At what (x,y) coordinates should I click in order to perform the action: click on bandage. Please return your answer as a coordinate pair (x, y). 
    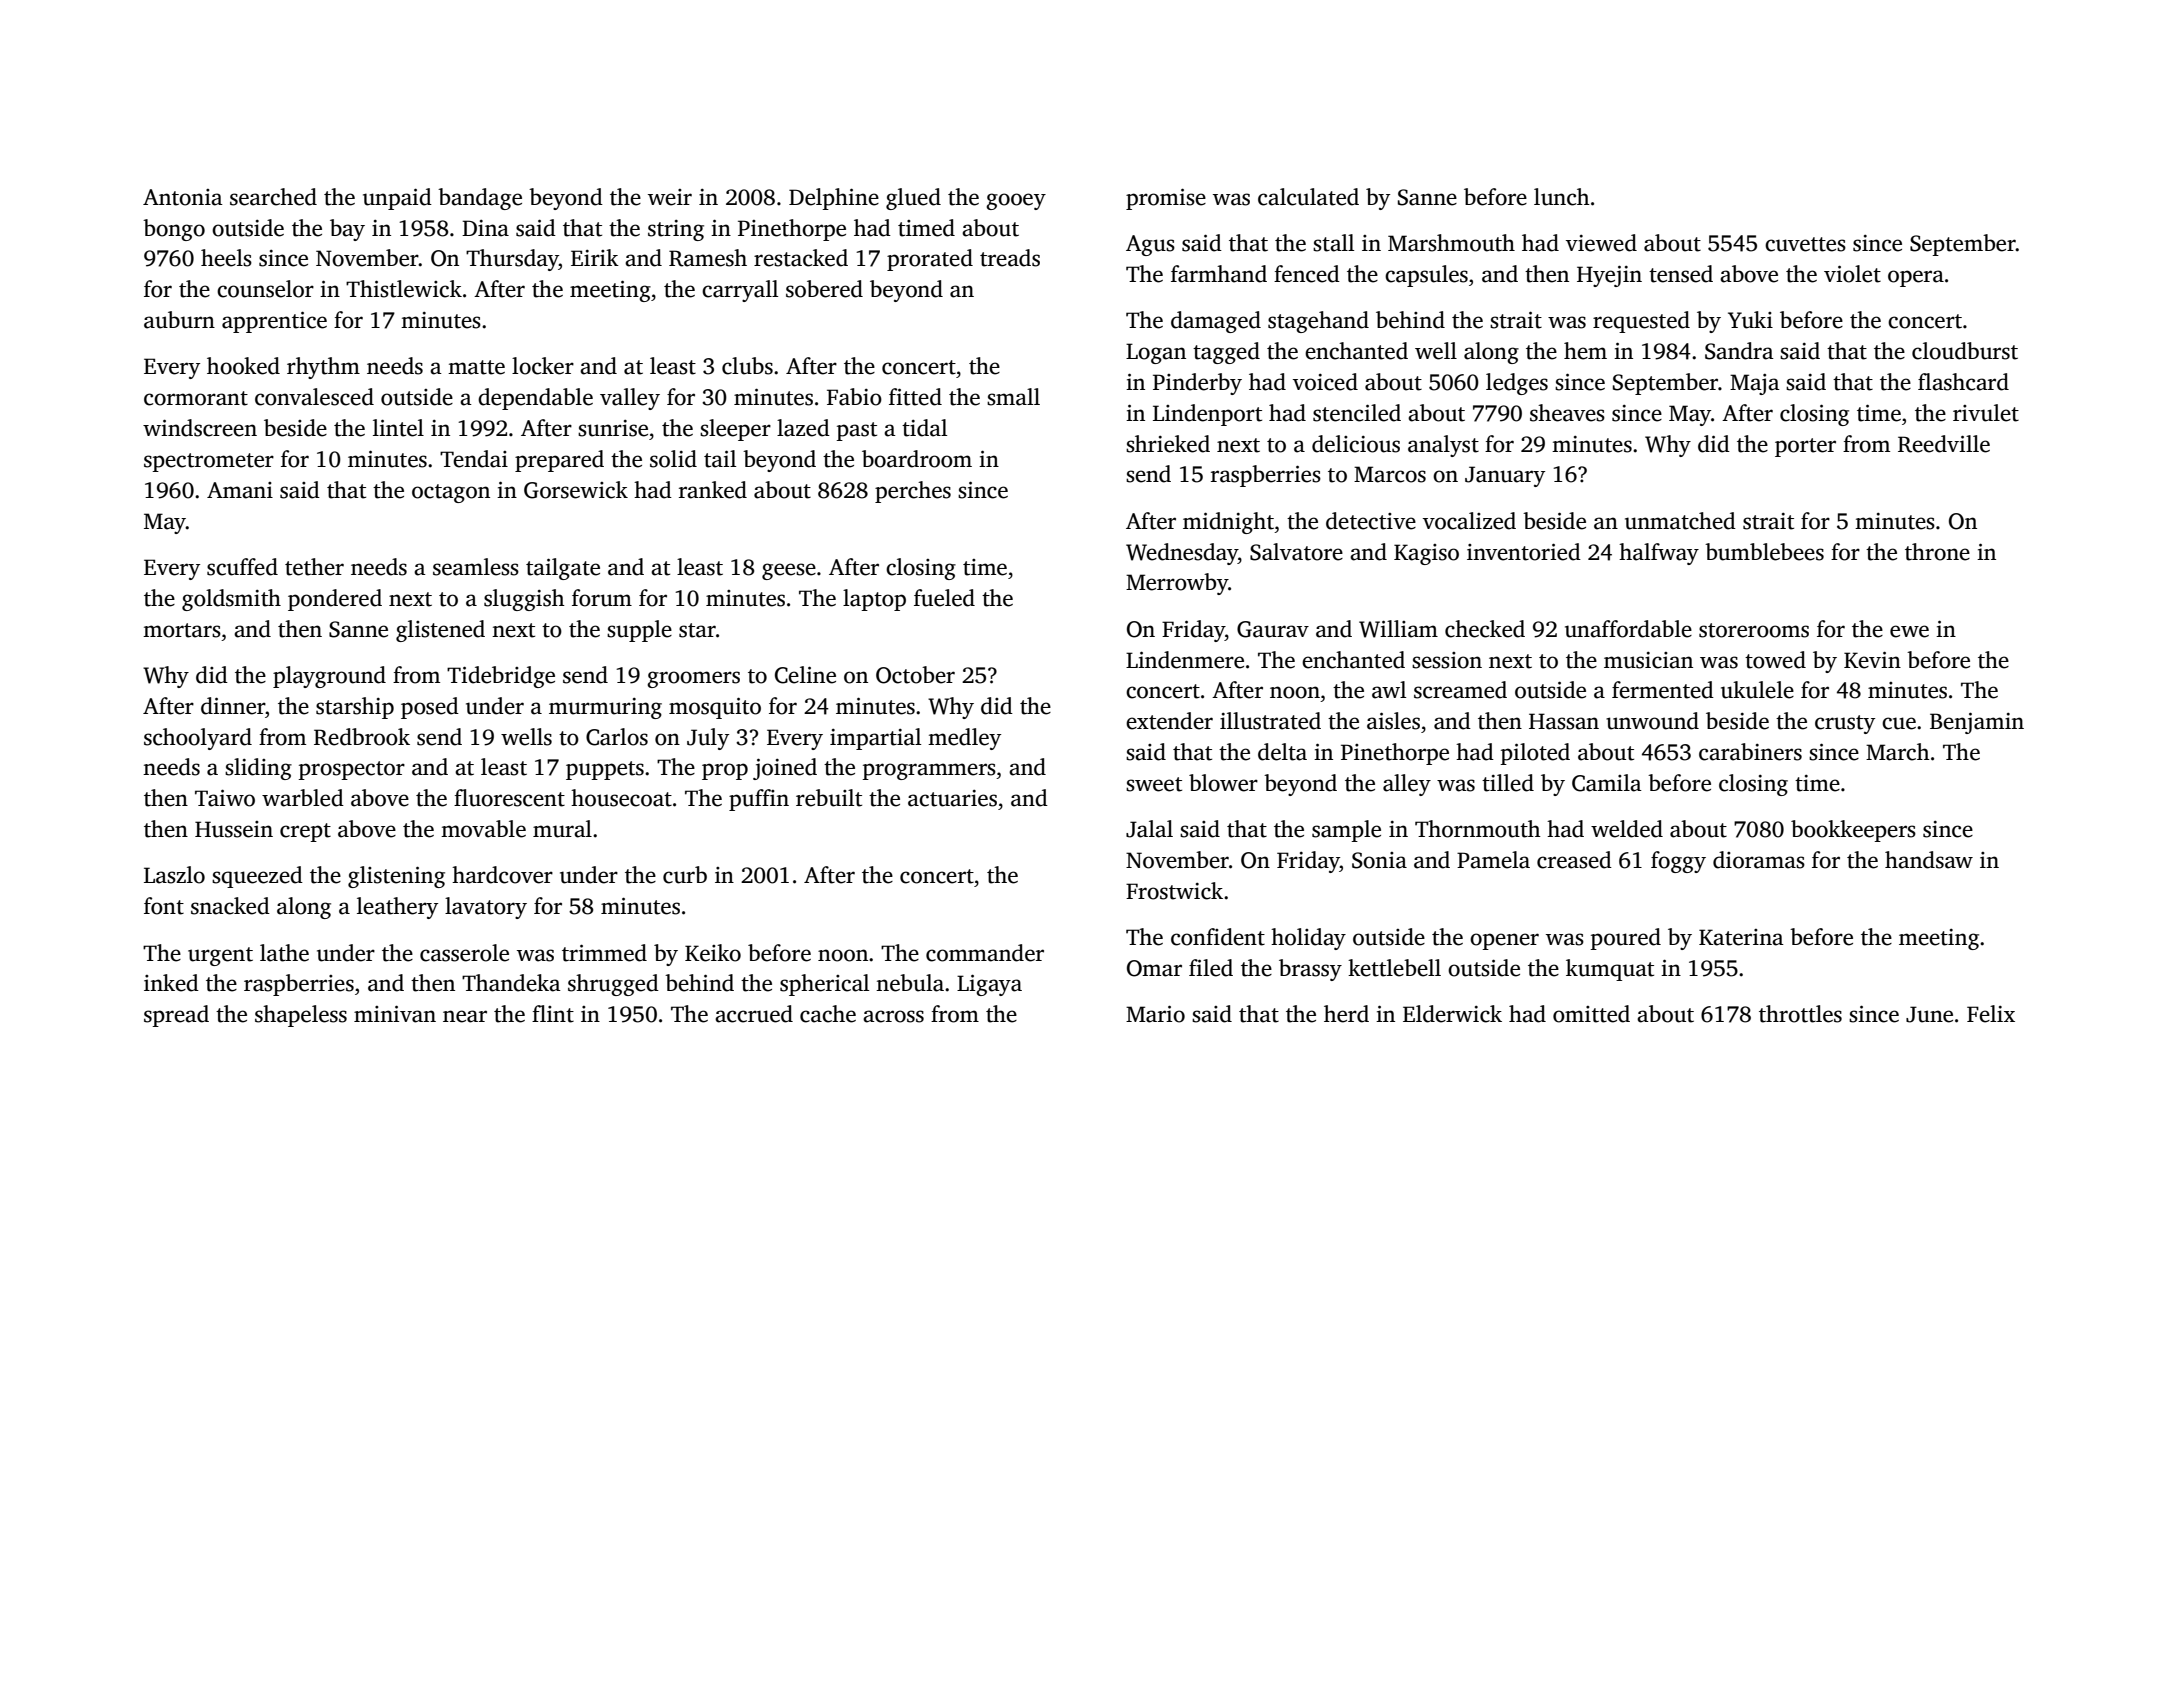
    Looking at the image, I should click on (480, 199).
